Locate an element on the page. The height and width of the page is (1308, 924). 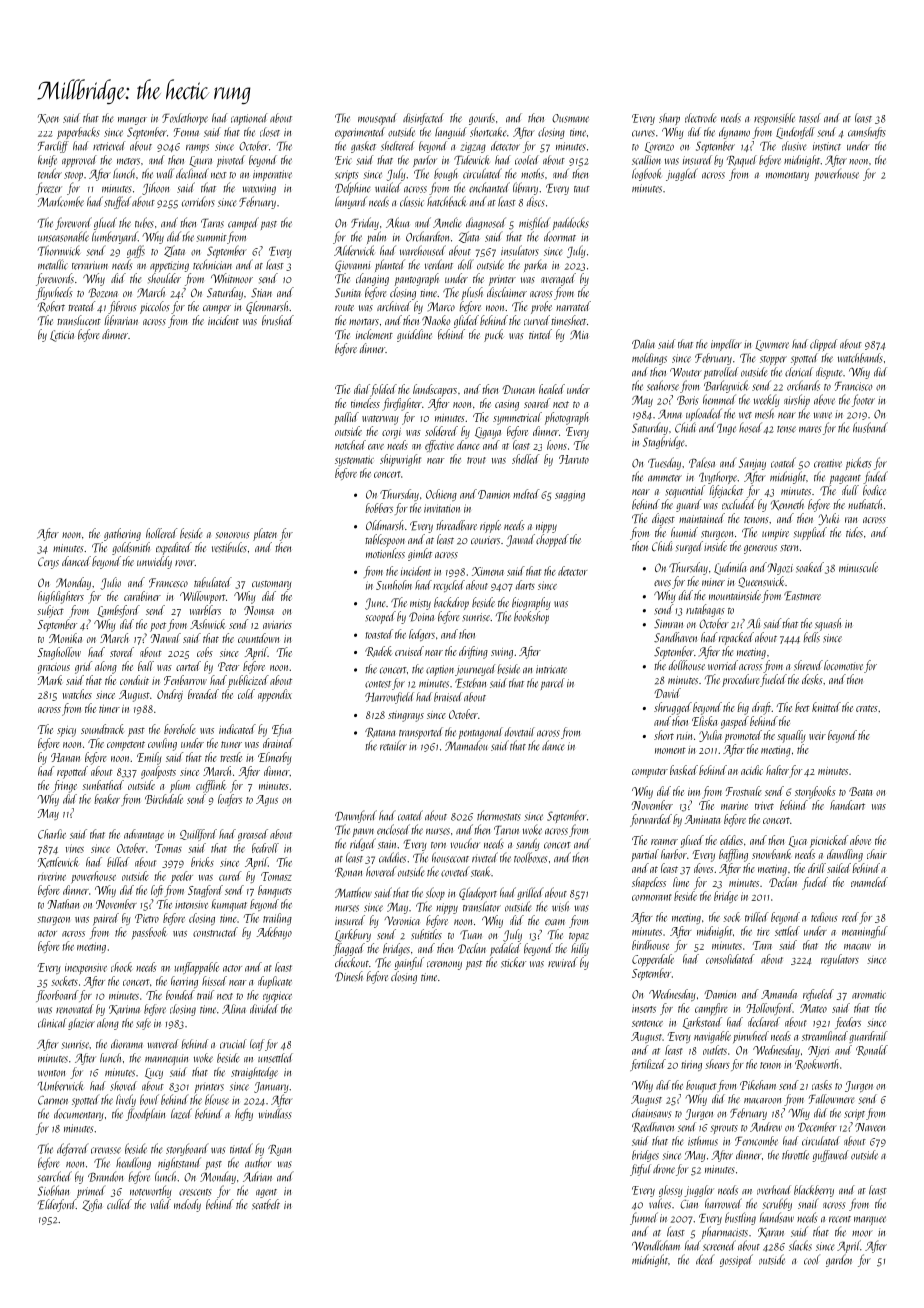
camshafts is located at coordinates (867, 133).
